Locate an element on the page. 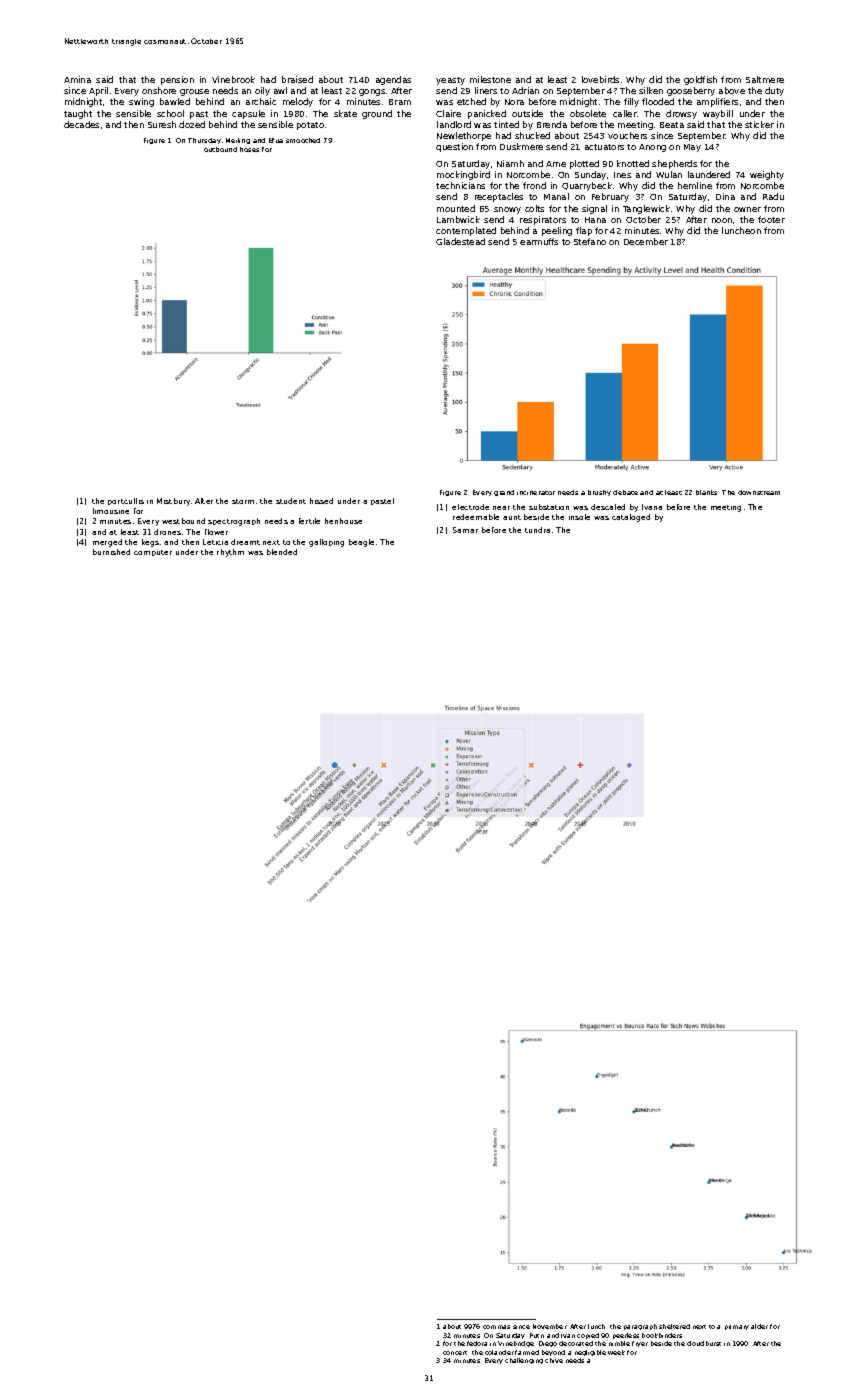 The height and width of the document is (1400, 849). beagle is located at coordinates (361, 543).
